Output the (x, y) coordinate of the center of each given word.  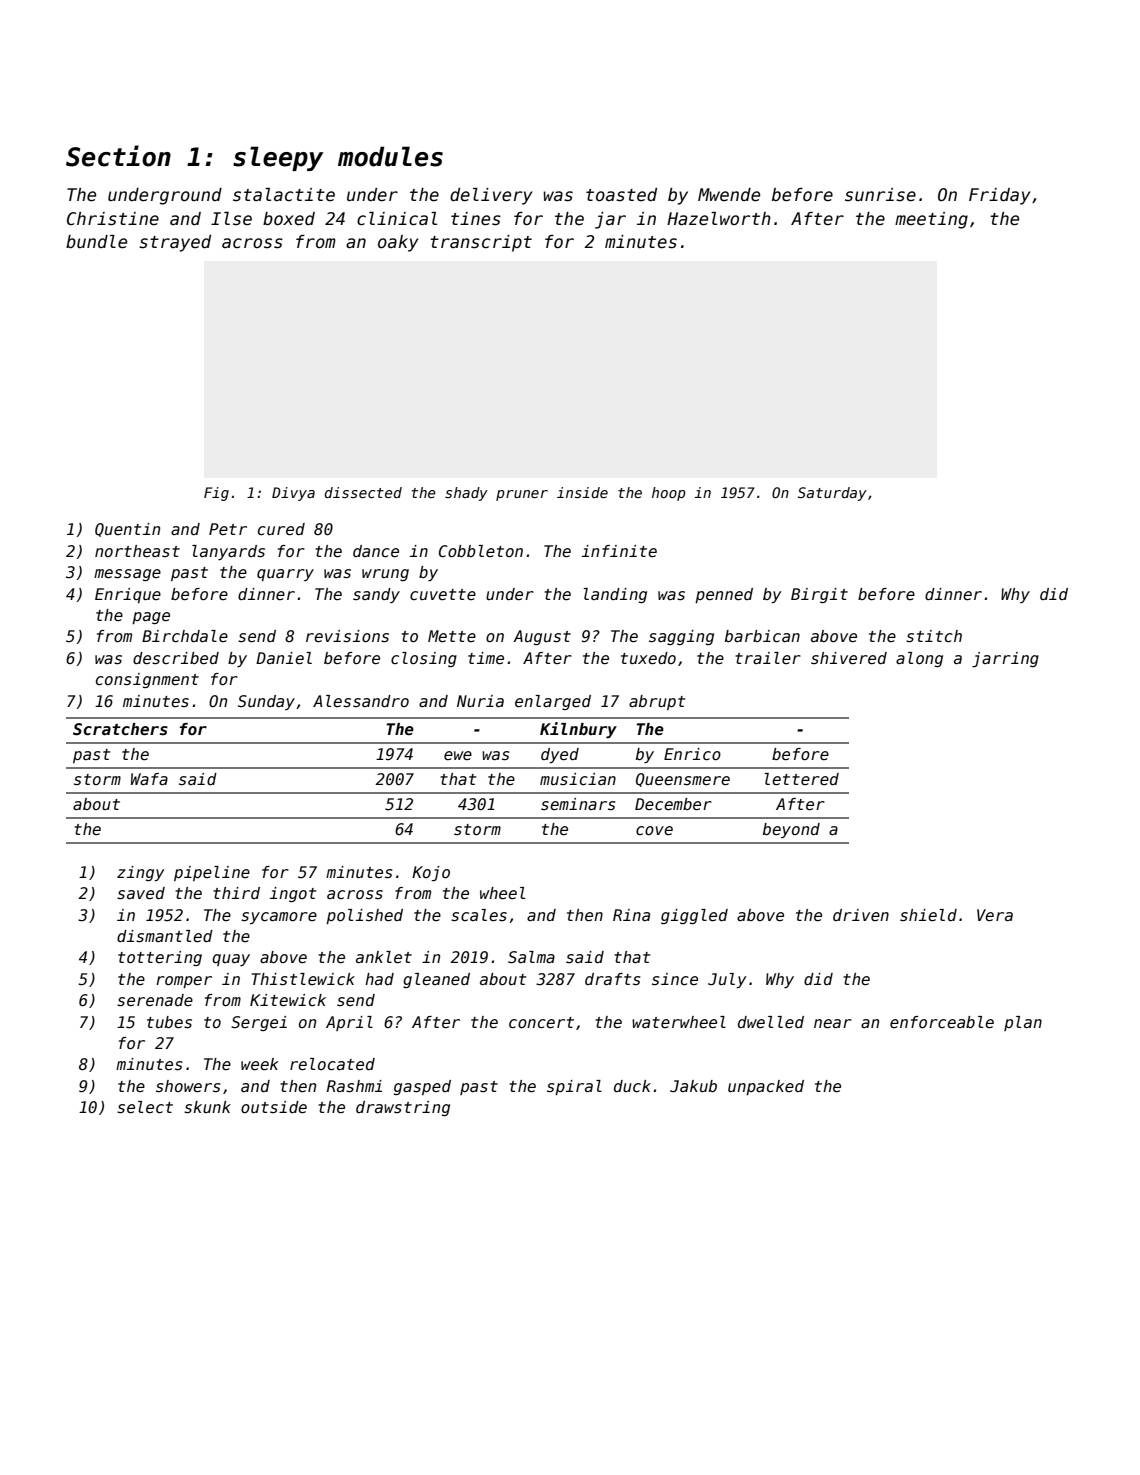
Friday (999, 196)
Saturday (832, 494)
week (259, 1064)
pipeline (212, 873)
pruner (522, 495)
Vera (995, 915)
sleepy (278, 158)
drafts (613, 979)
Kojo (431, 873)
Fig (216, 494)
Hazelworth (719, 219)
